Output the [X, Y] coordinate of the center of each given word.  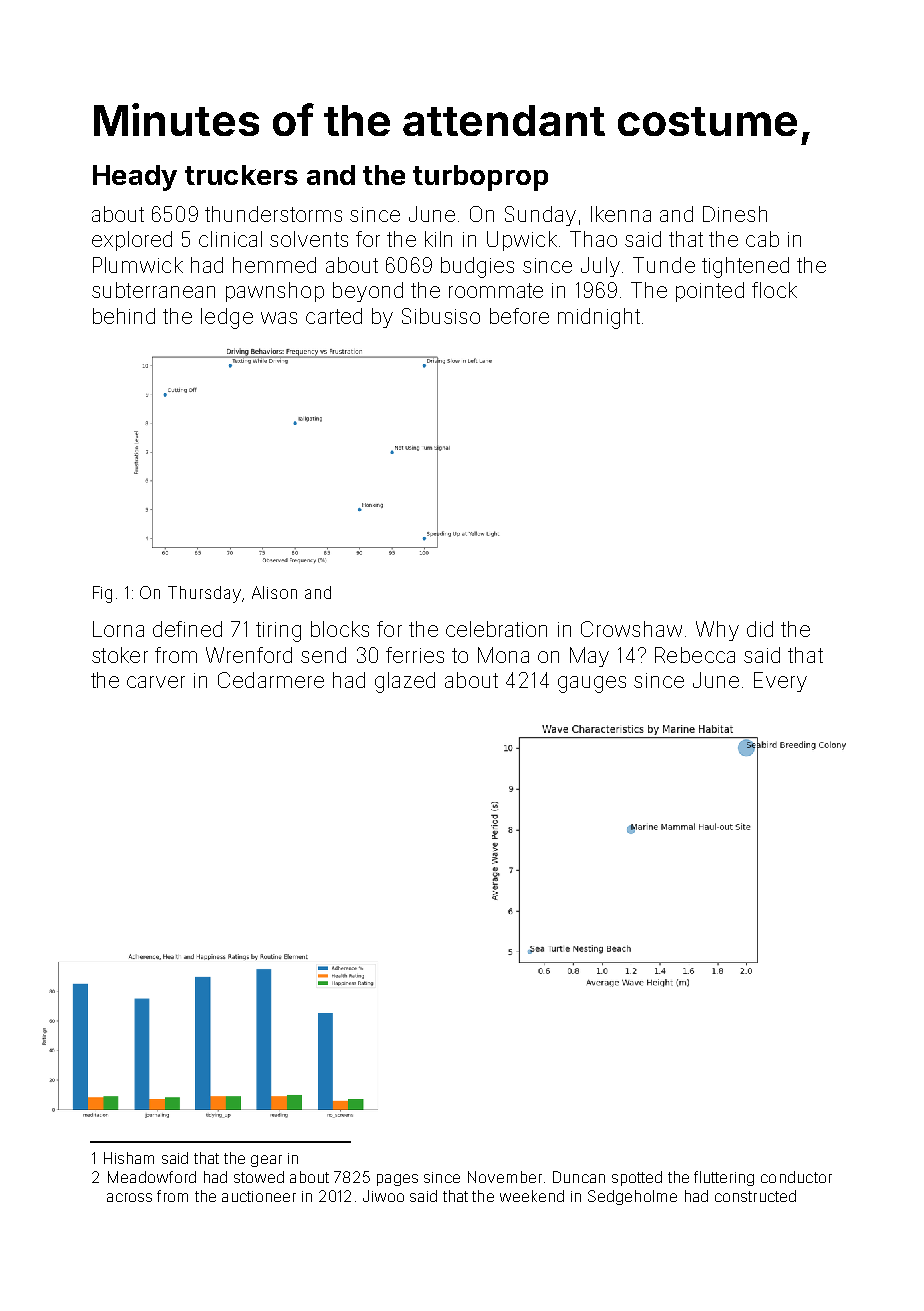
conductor [796, 1177]
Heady [135, 178]
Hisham [129, 1158]
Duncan [579, 1177]
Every [780, 682]
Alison [274, 592]
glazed [405, 682]
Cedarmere [271, 680]
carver [156, 682]
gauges [592, 684]
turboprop [480, 178]
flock [774, 290]
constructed [755, 1196]
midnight [599, 318]
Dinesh [735, 214]
